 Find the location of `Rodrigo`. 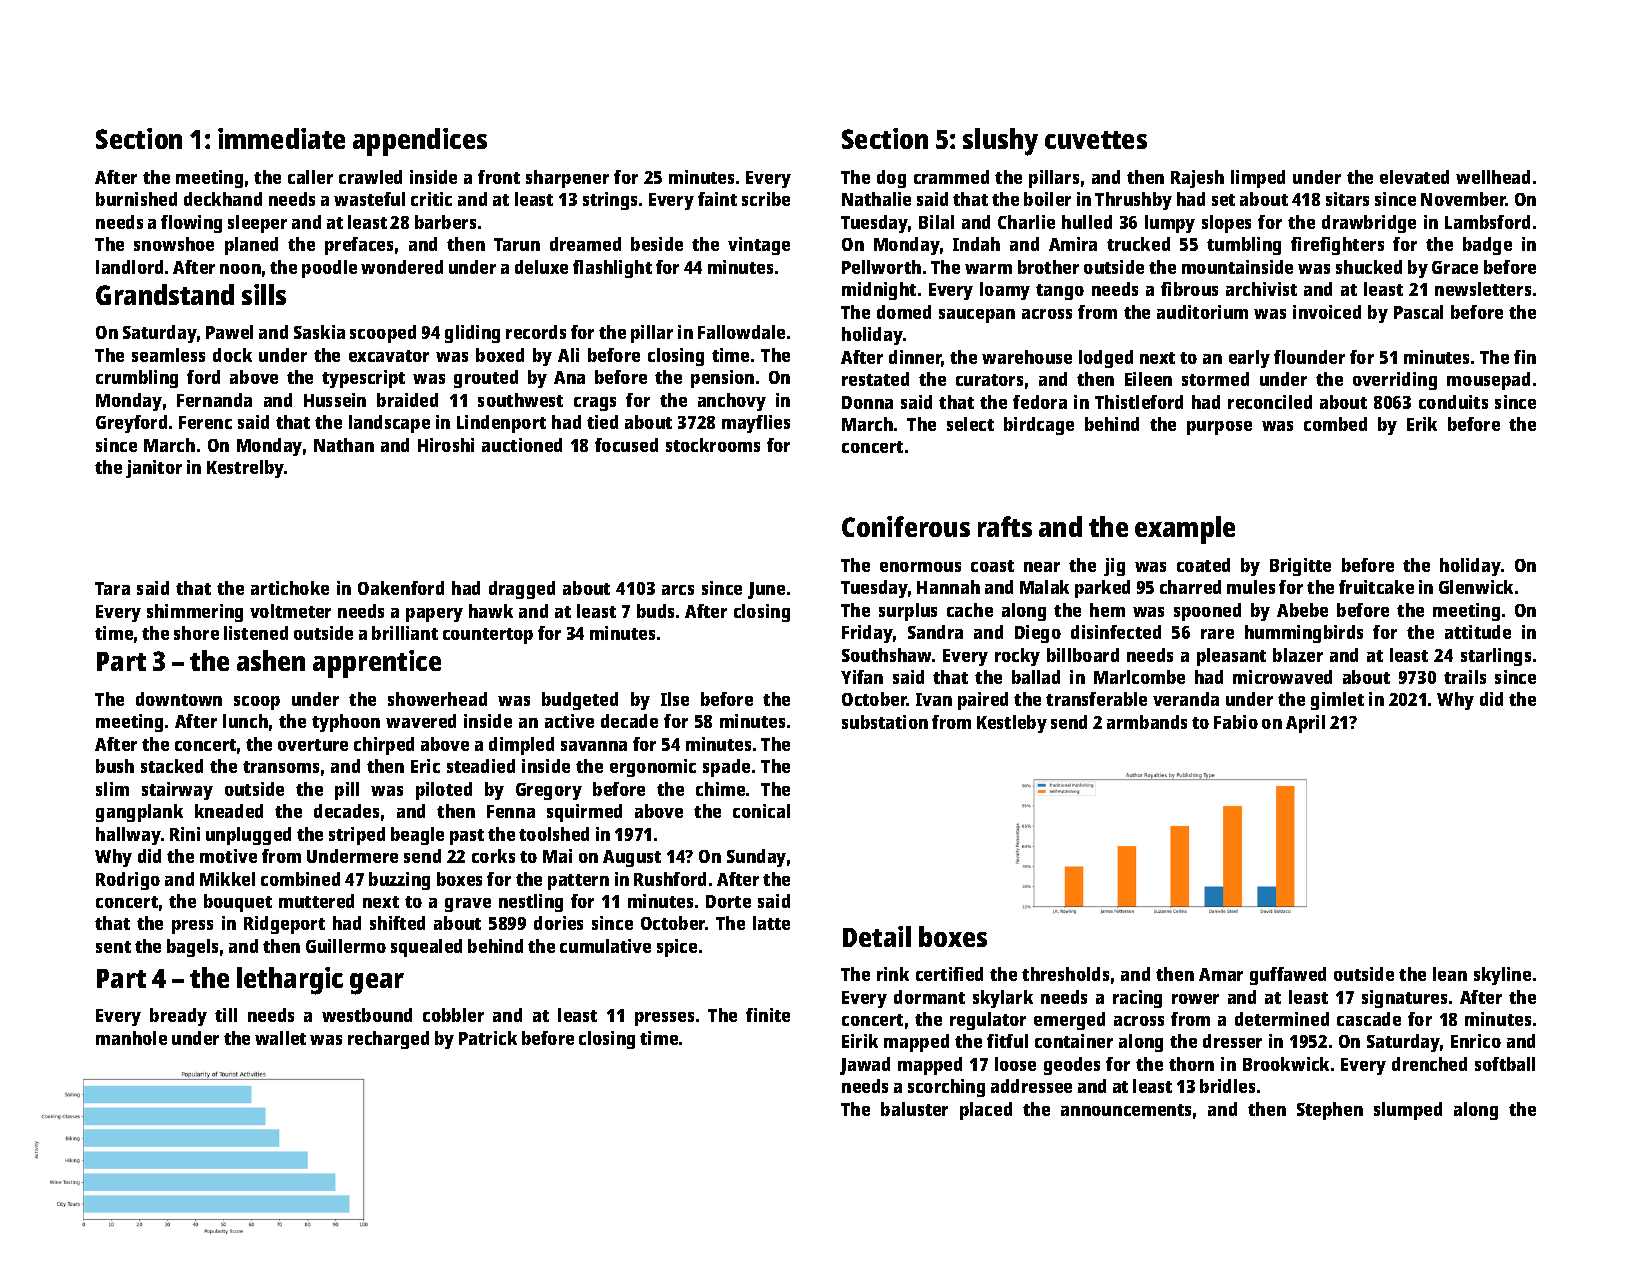

Rodrigo is located at coordinates (128, 881).
